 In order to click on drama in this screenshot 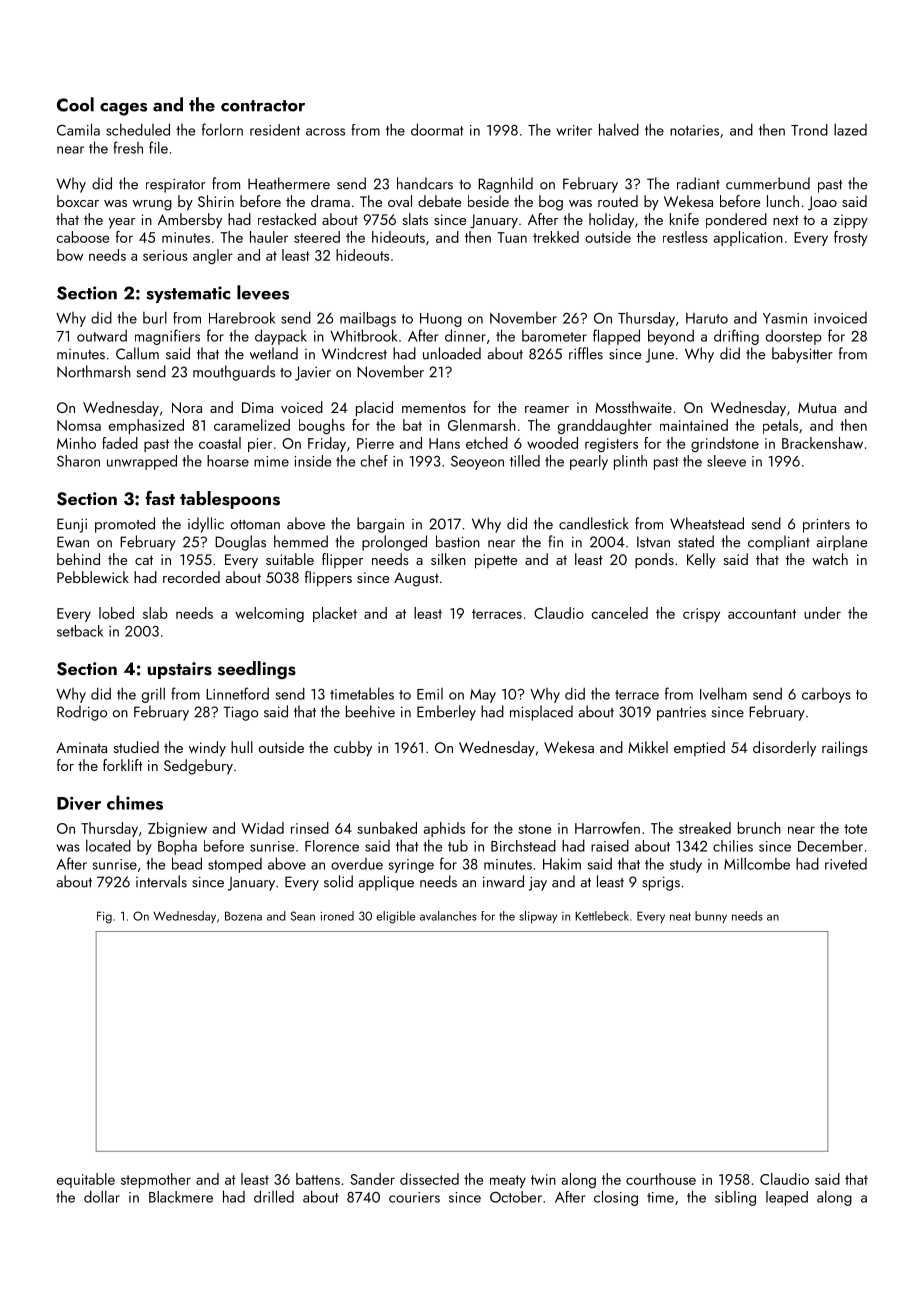, I will do `click(330, 201)`.
